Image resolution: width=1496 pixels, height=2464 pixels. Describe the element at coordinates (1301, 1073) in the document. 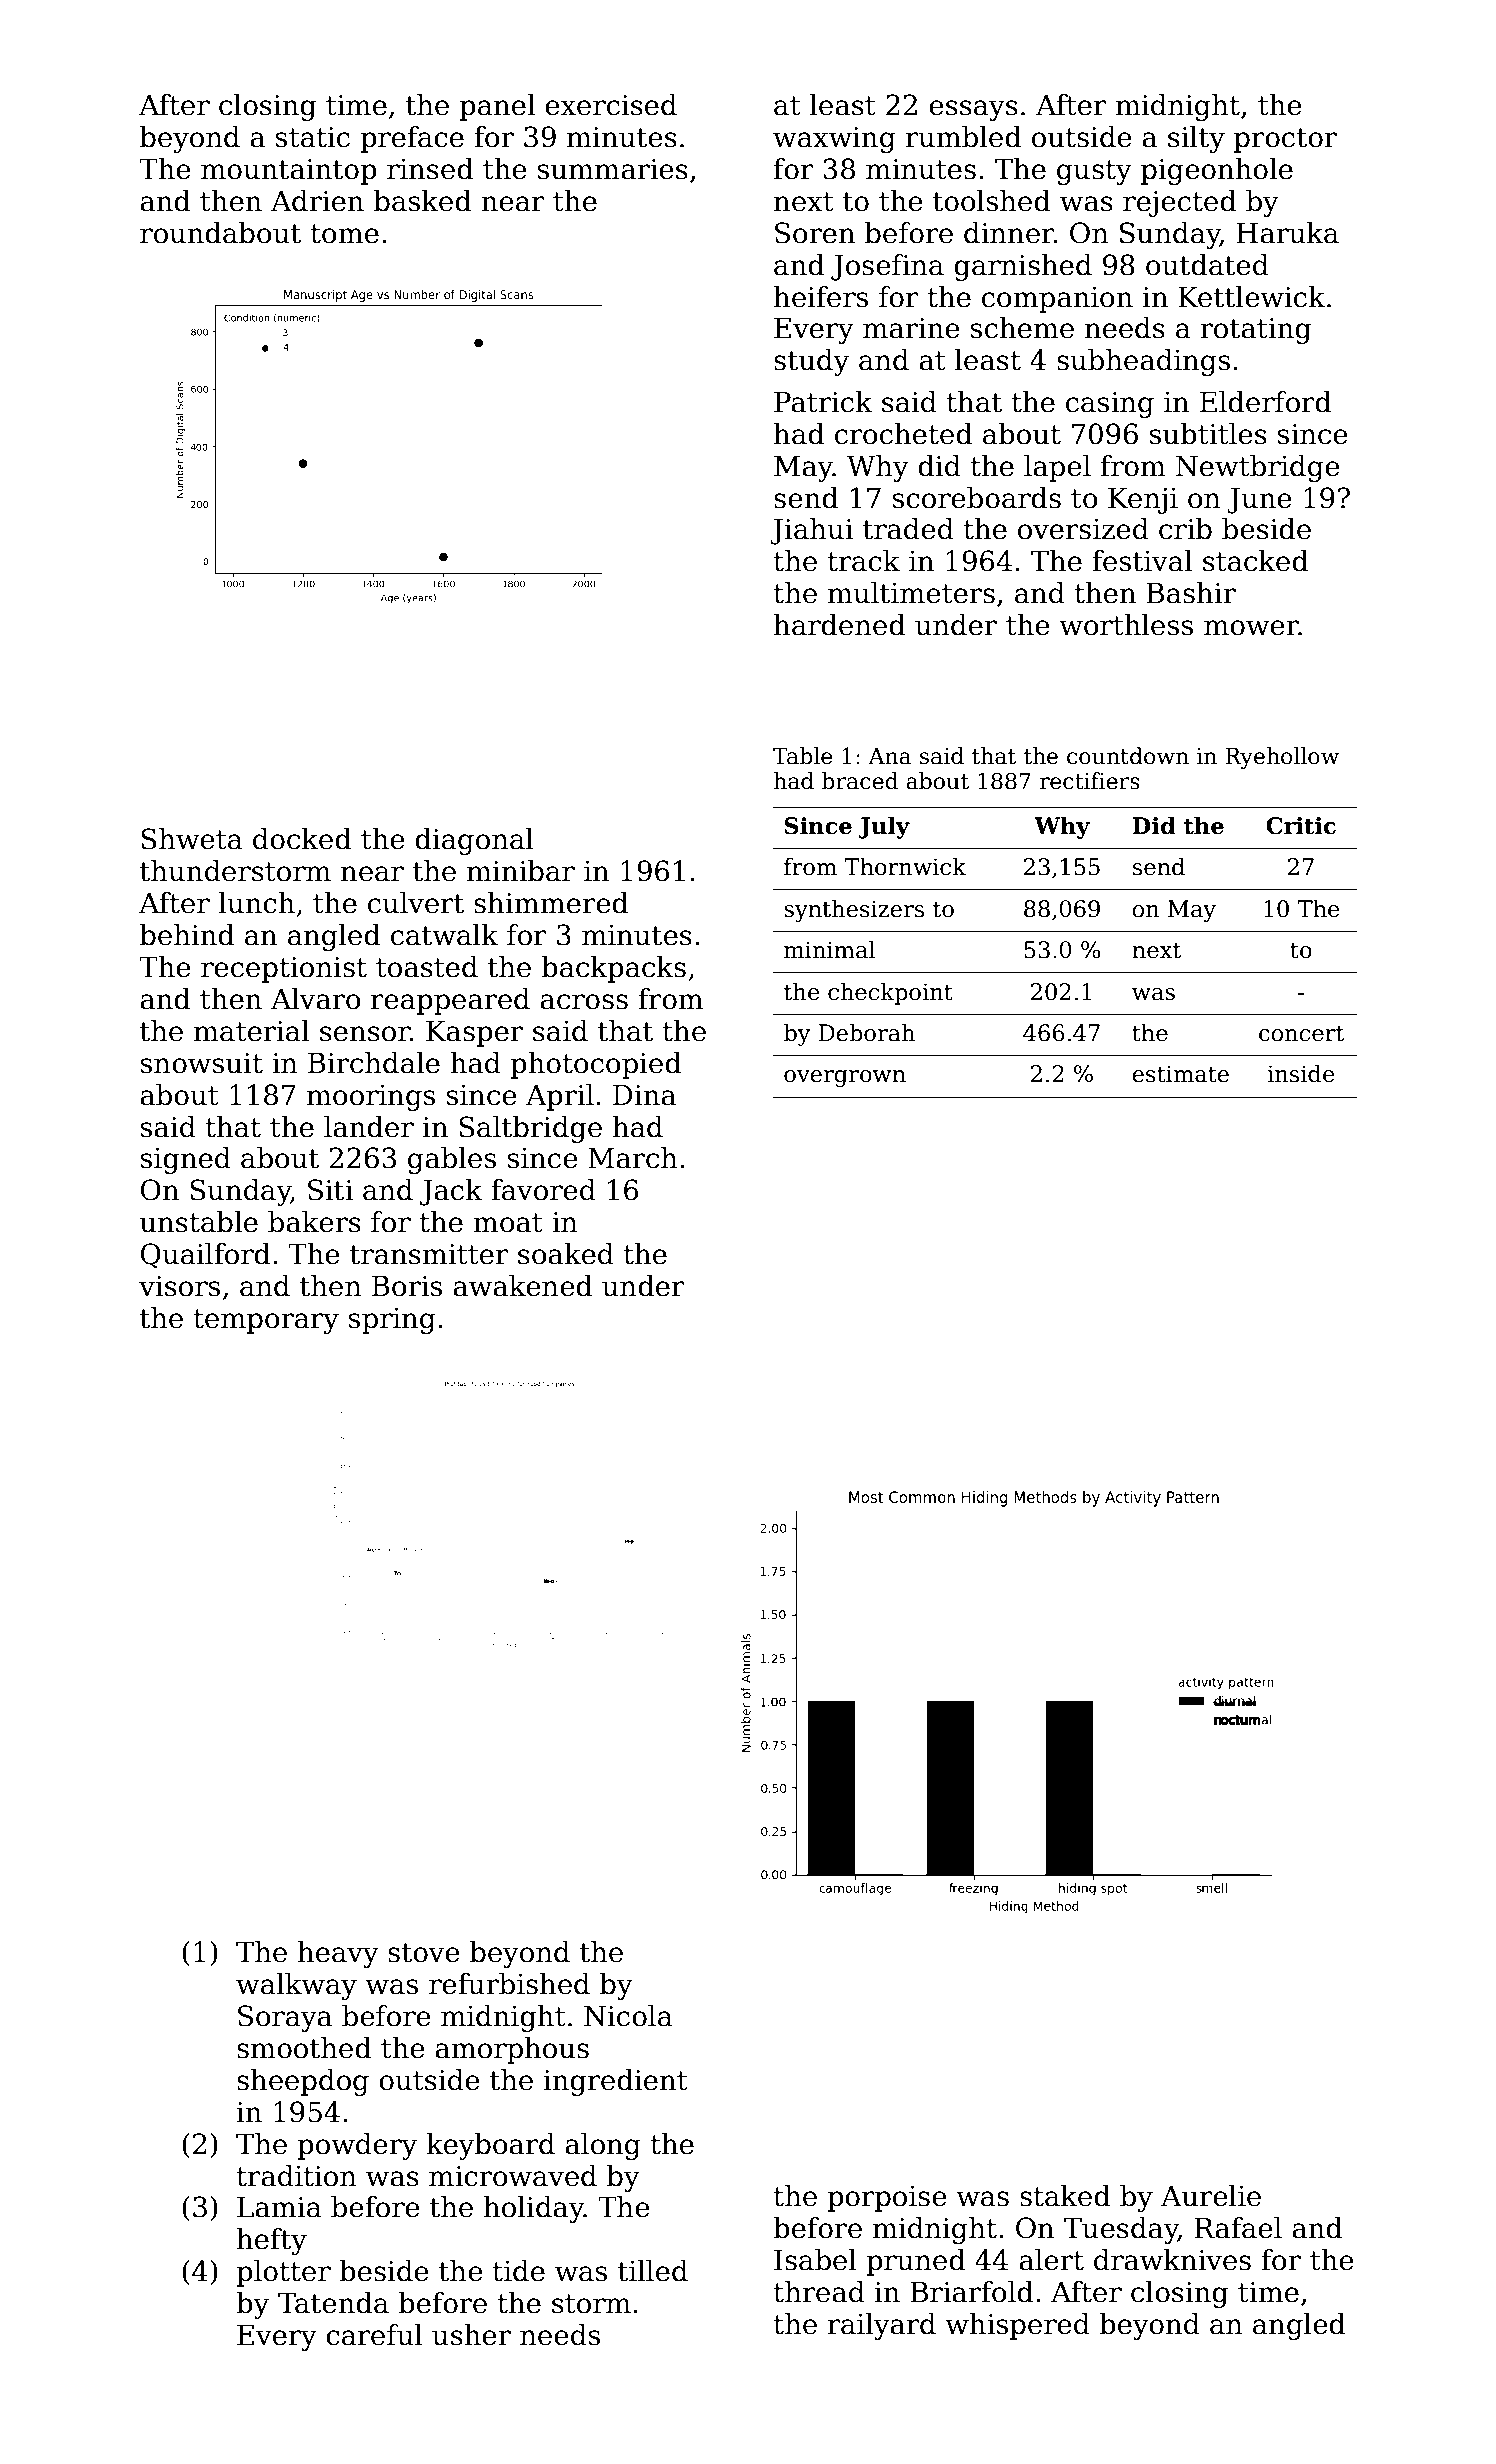

I see `inside` at that location.
